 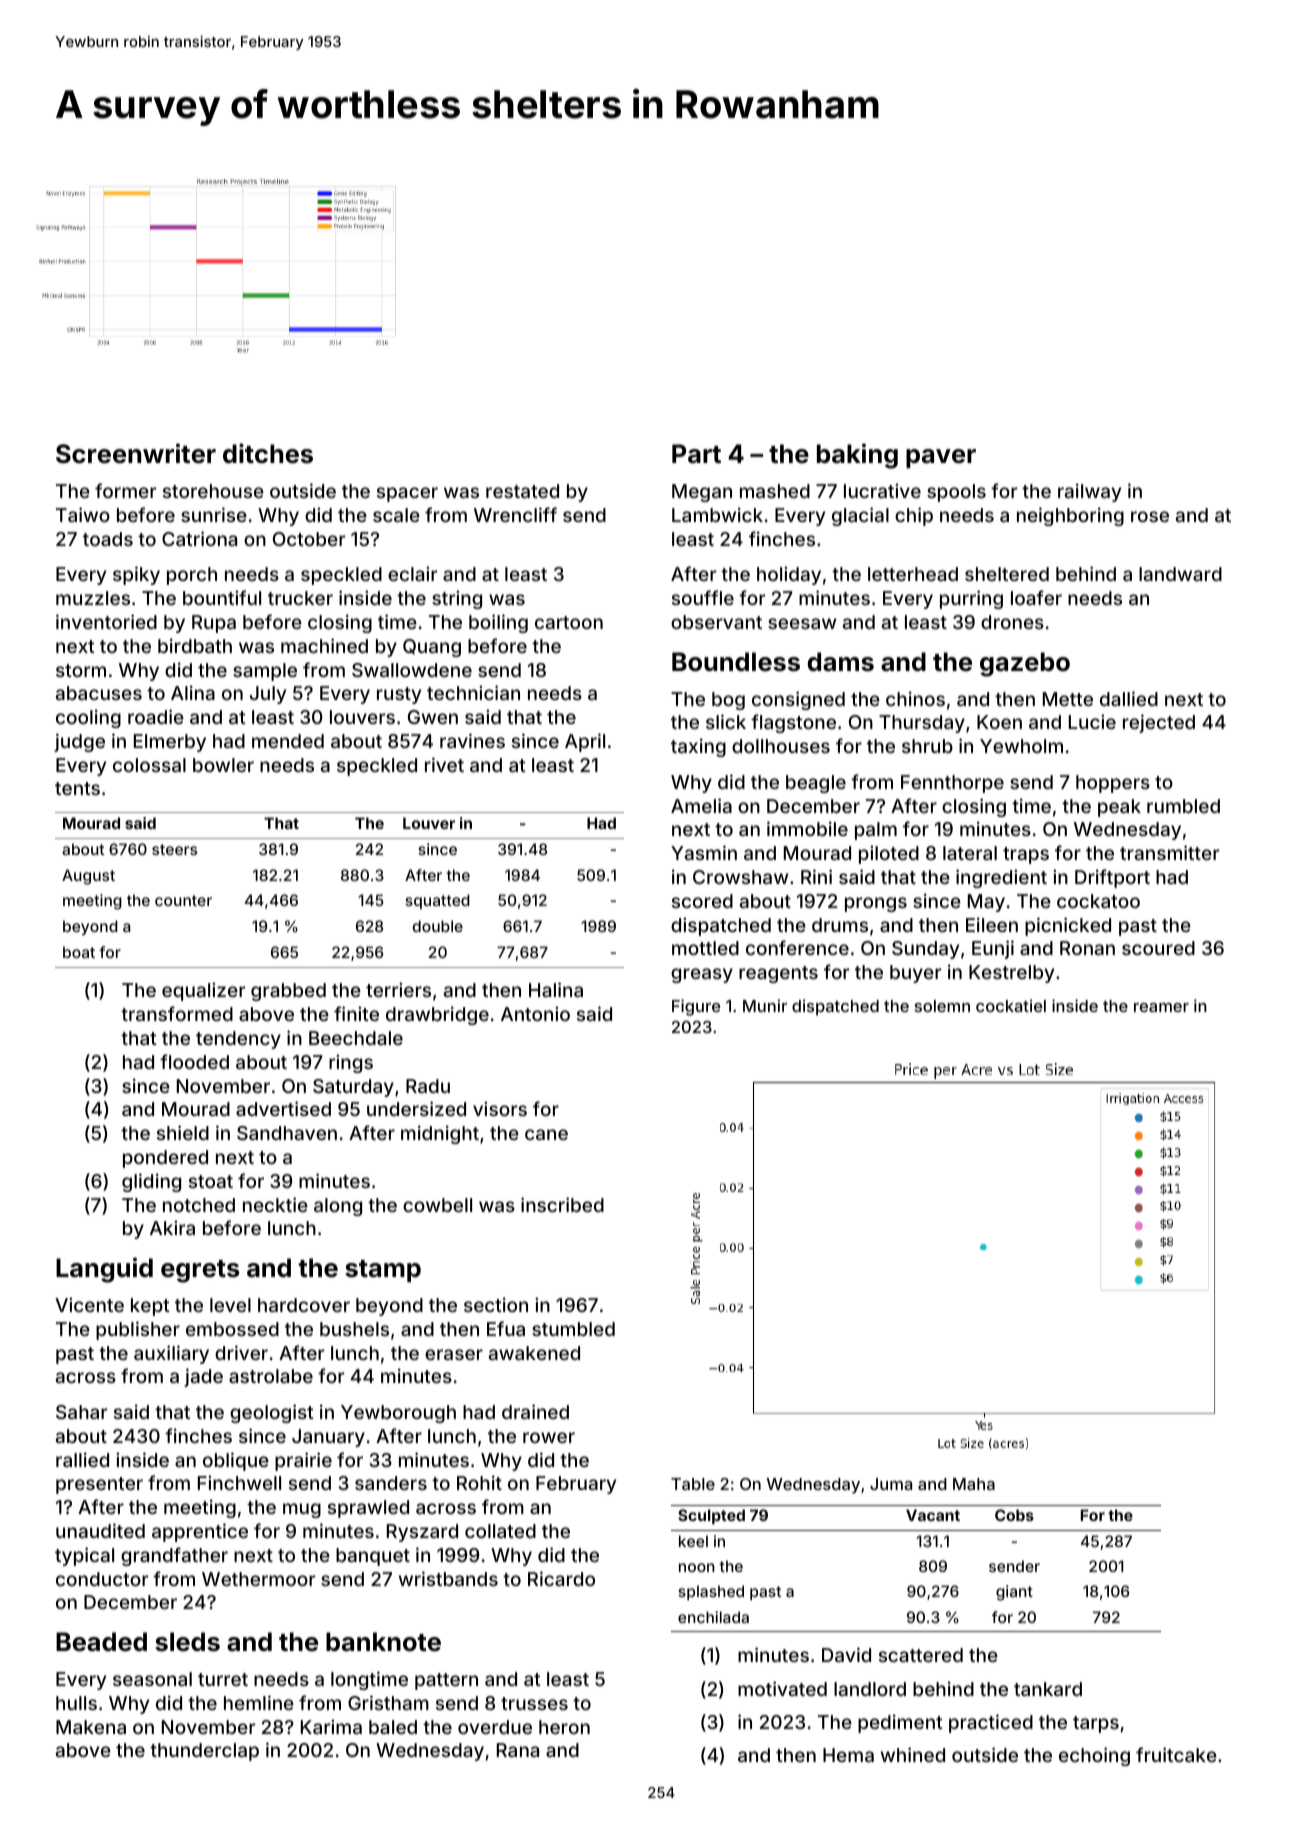 What do you see at coordinates (187, 1642) in the document?
I see `sleds` at bounding box center [187, 1642].
